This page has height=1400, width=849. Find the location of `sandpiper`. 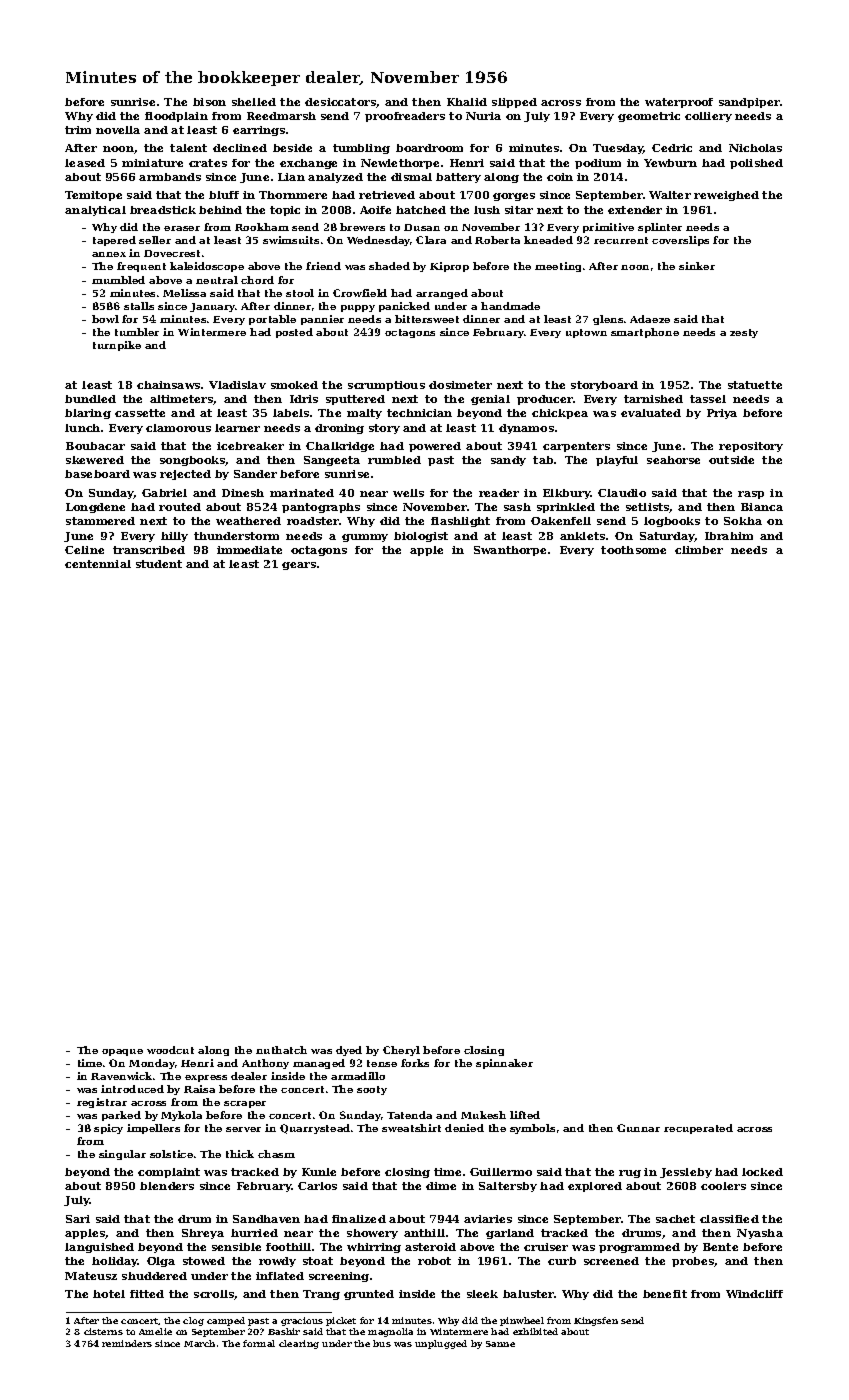

sandpiper is located at coordinates (749, 103).
